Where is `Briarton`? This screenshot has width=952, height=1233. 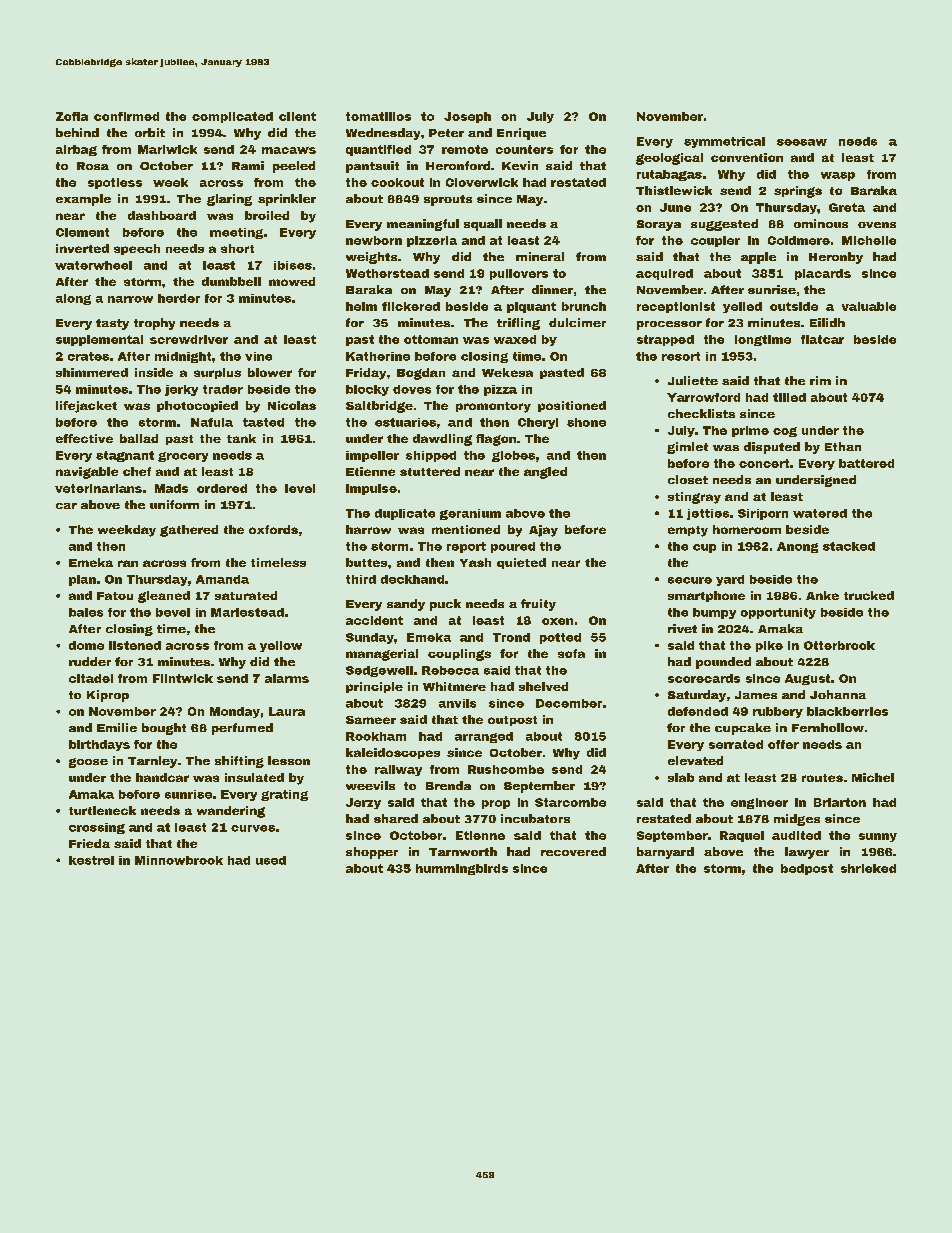
Briarton is located at coordinates (840, 802).
